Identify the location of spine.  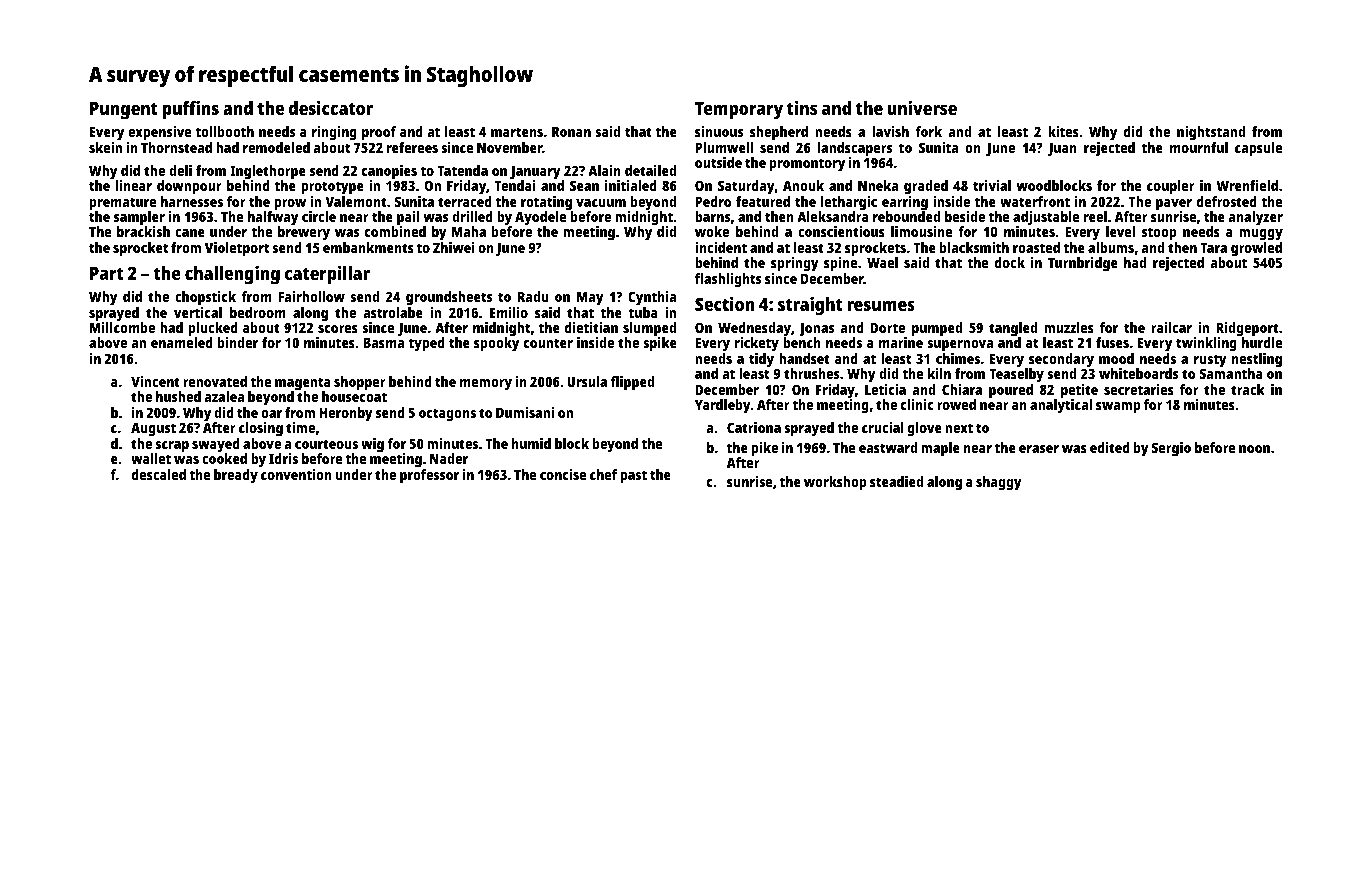
(840, 264).
